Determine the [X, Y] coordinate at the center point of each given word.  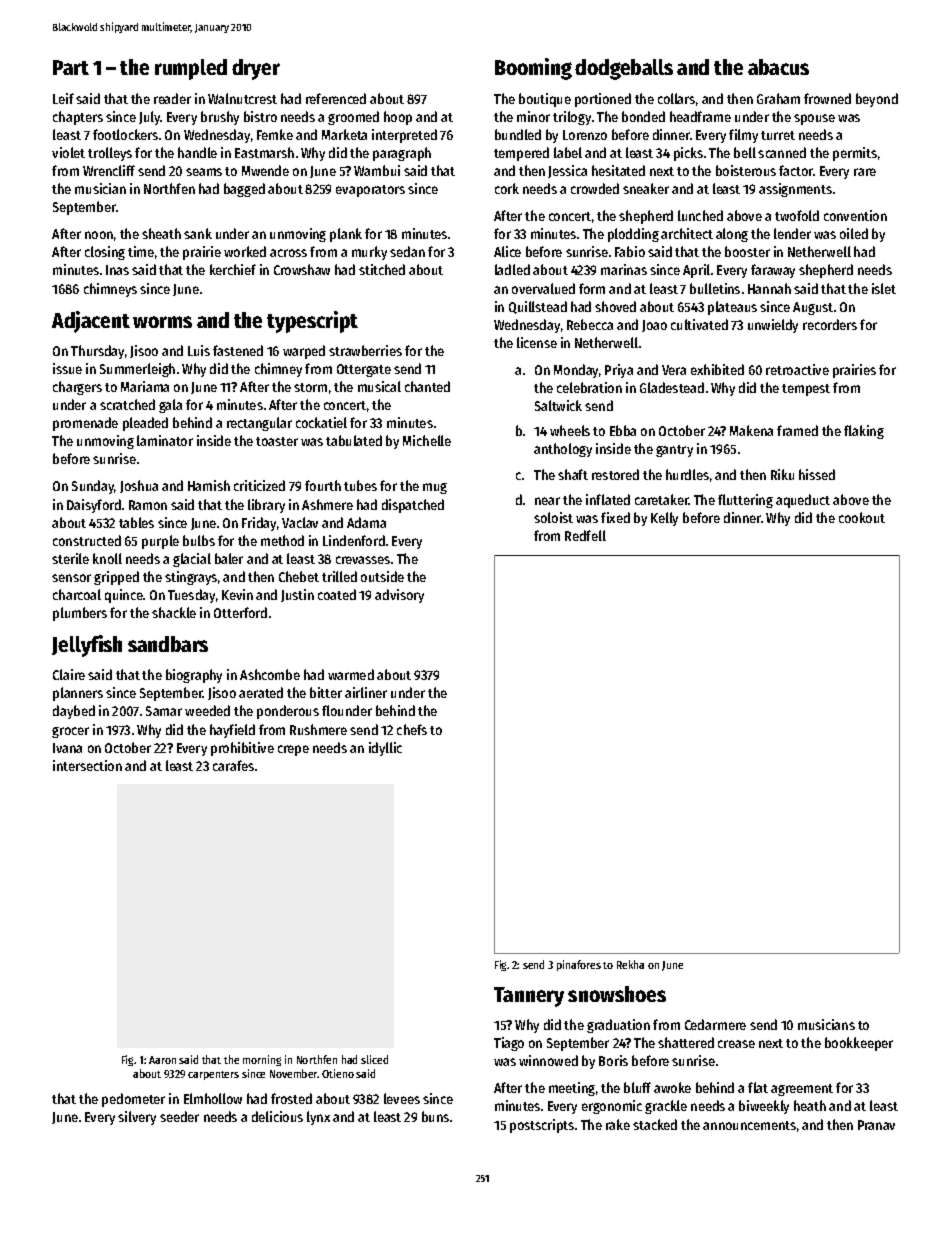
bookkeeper [859, 1044]
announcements [749, 1125]
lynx [318, 1118]
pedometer [133, 1100]
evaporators [370, 191]
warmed [351, 674]
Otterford [240, 612]
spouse [814, 119]
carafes [233, 765]
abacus [778, 67]
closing [105, 253]
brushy [220, 118]
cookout [862, 517]
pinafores [579, 965]
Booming [533, 69]
